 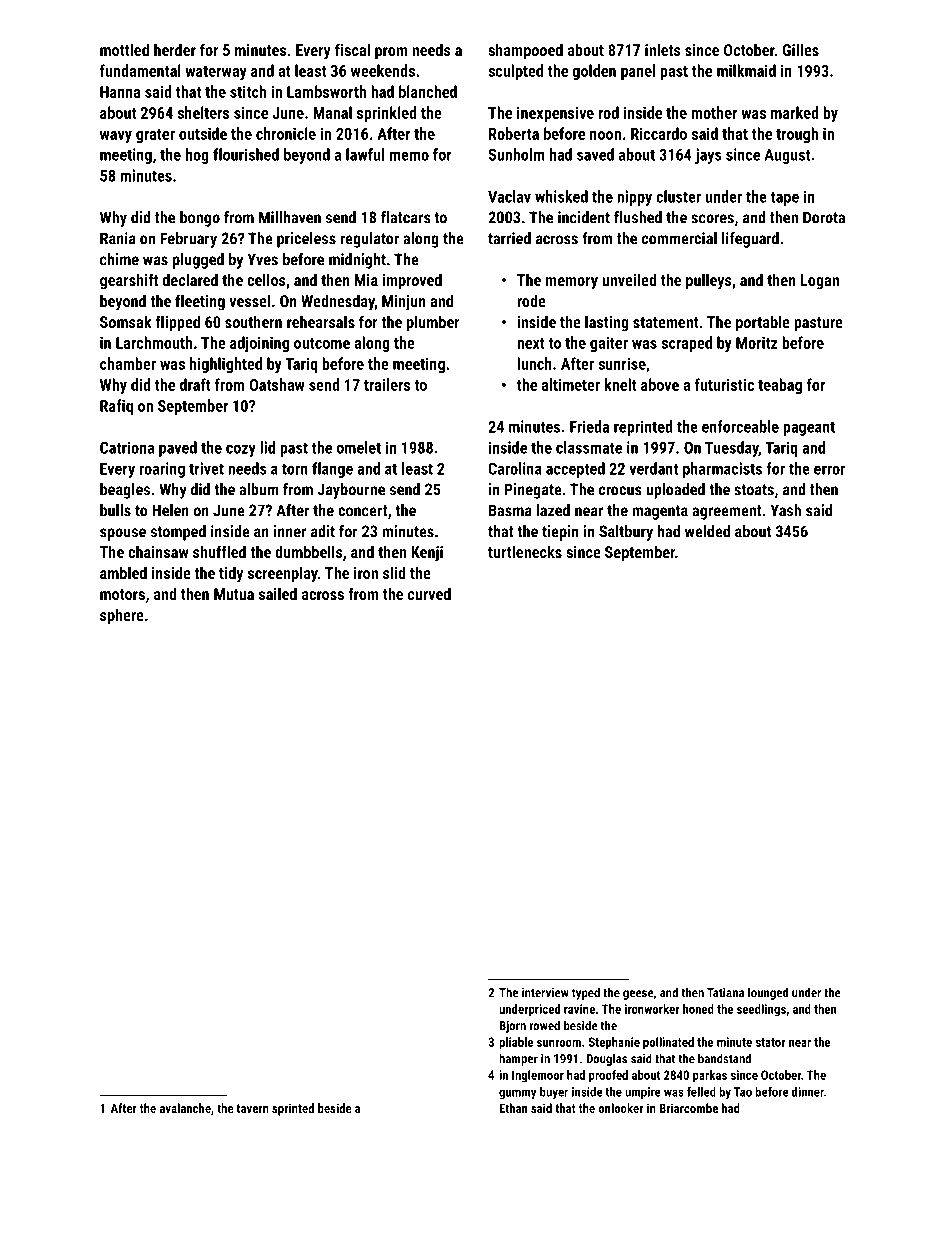 I want to click on curved, so click(x=429, y=593).
